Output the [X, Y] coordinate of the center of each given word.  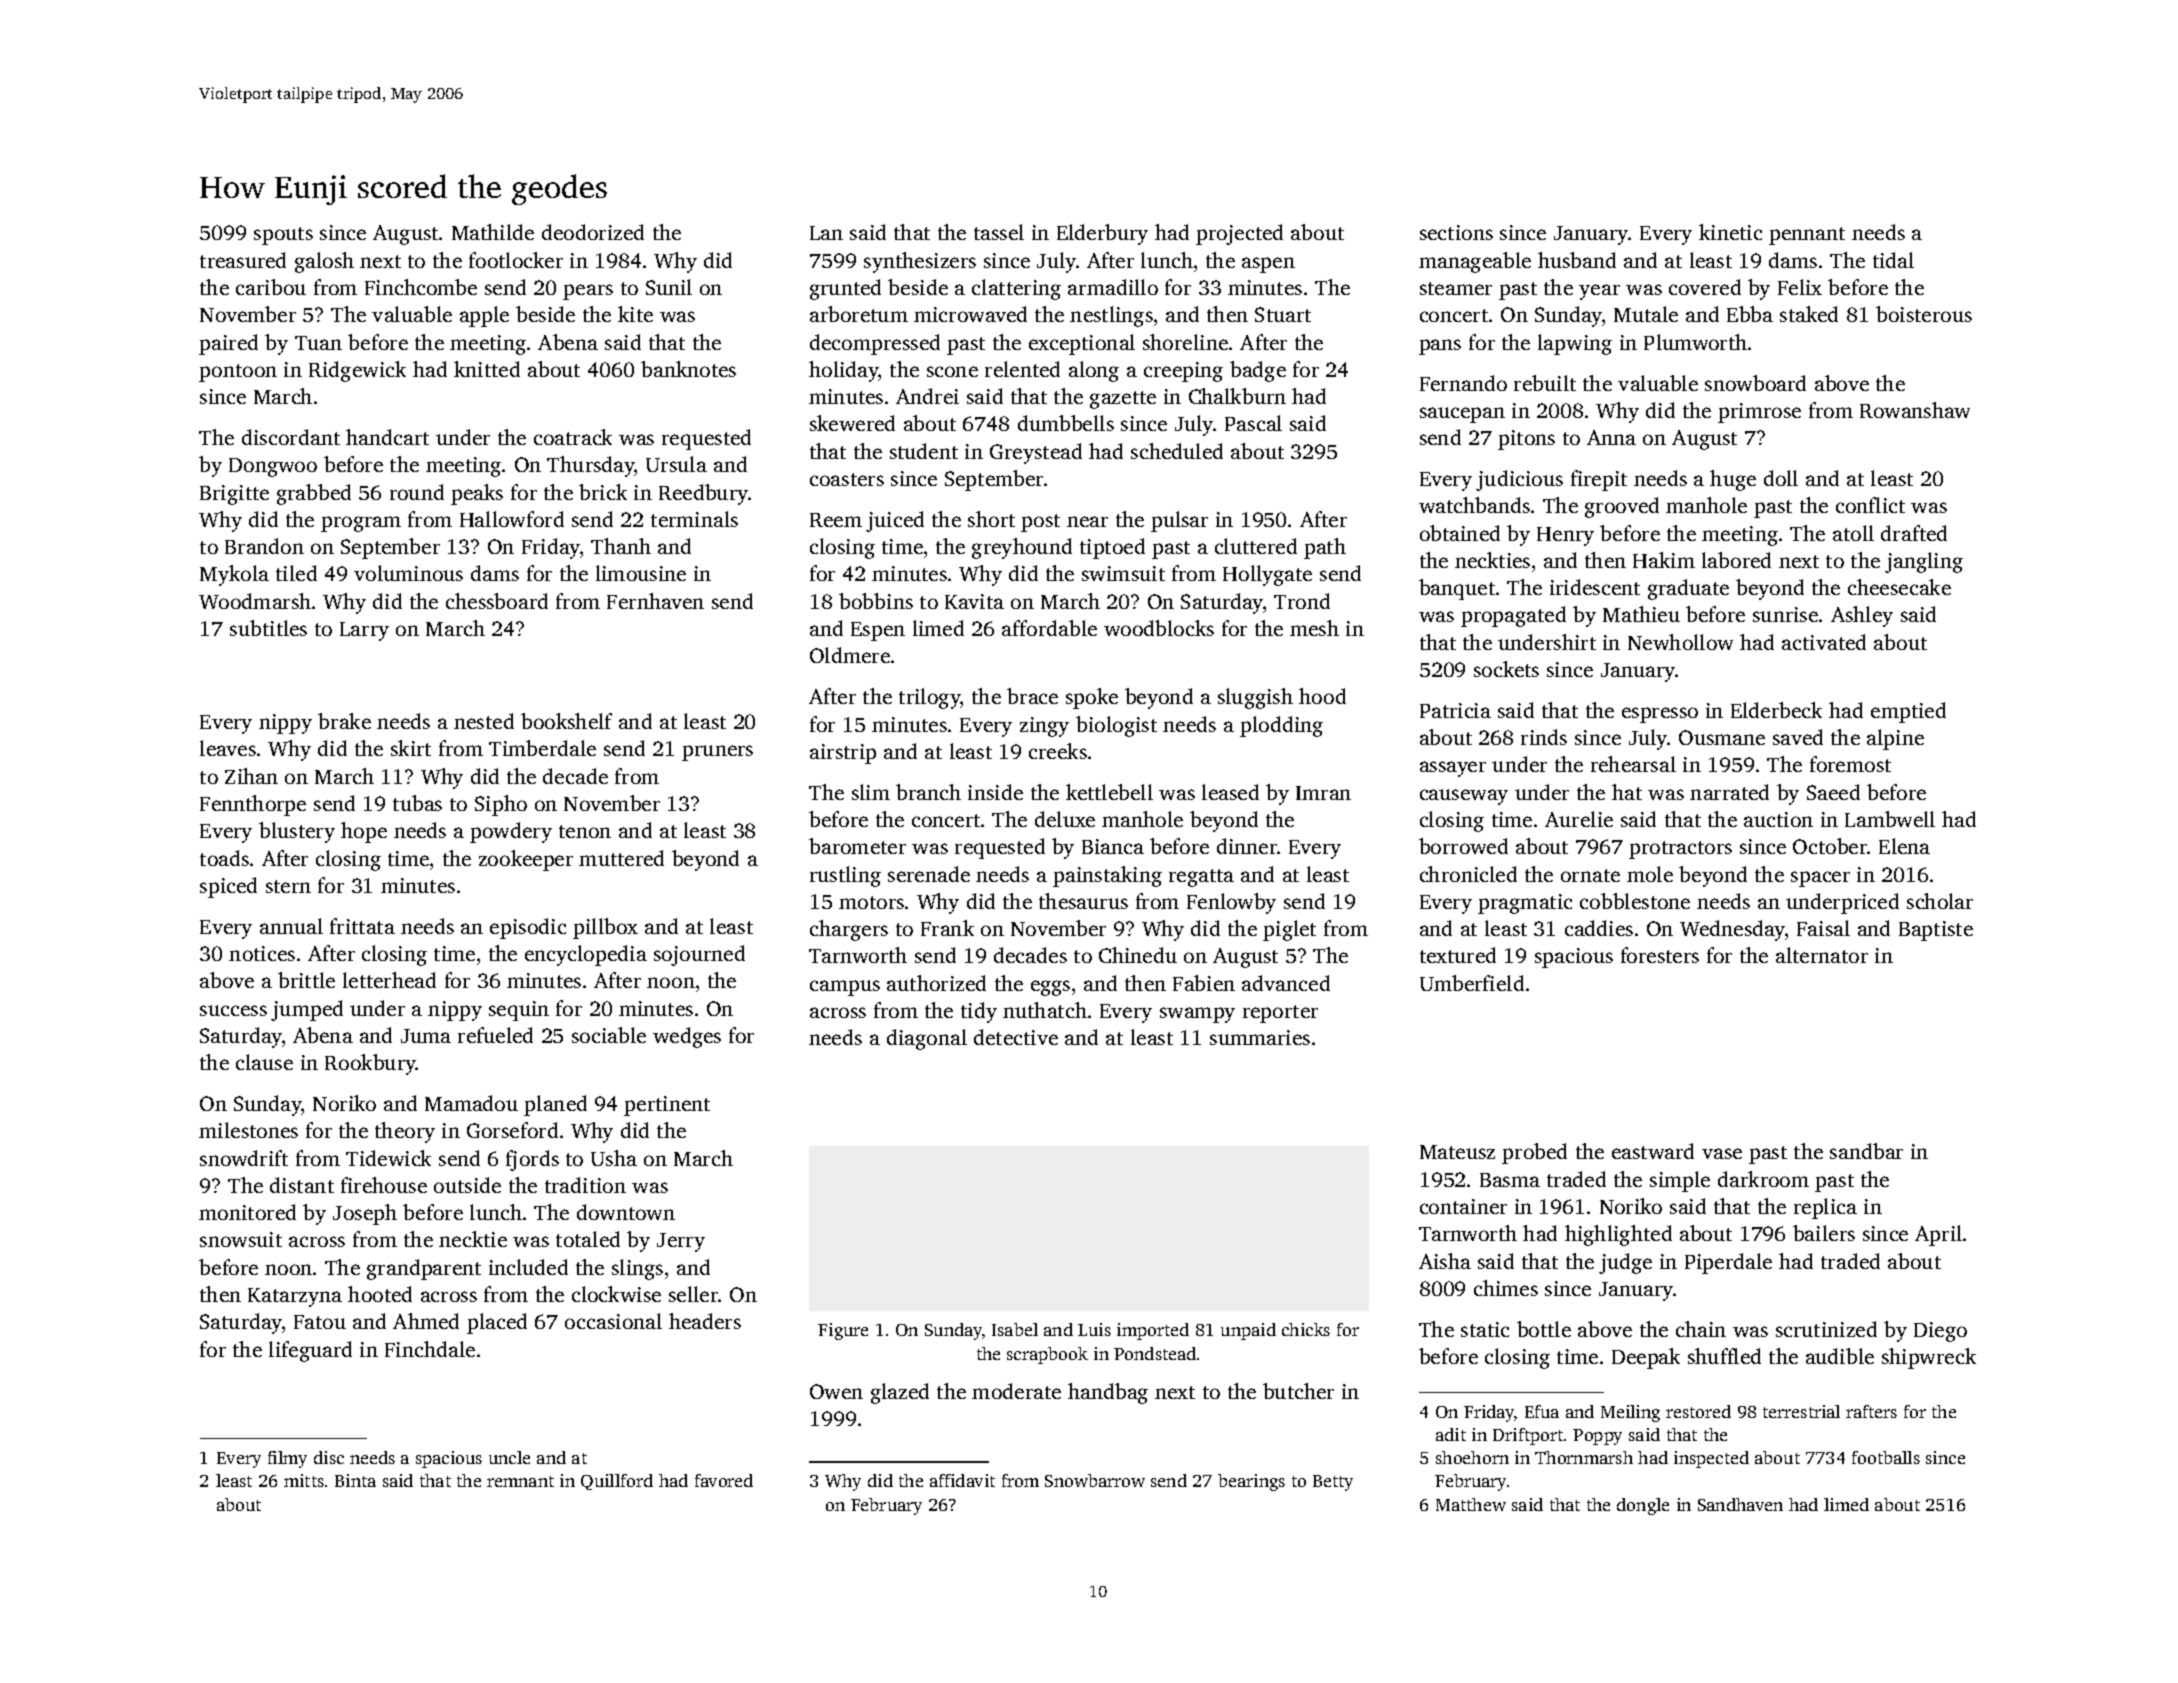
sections [1456, 232]
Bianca [1113, 846]
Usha [614, 1158]
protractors [1680, 850]
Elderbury [1102, 234]
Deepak [1646, 1358]
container [1463, 1206]
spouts [283, 236]
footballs [1886, 1457]
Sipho [501, 805]
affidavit [962, 1480]
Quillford [617, 1482]
